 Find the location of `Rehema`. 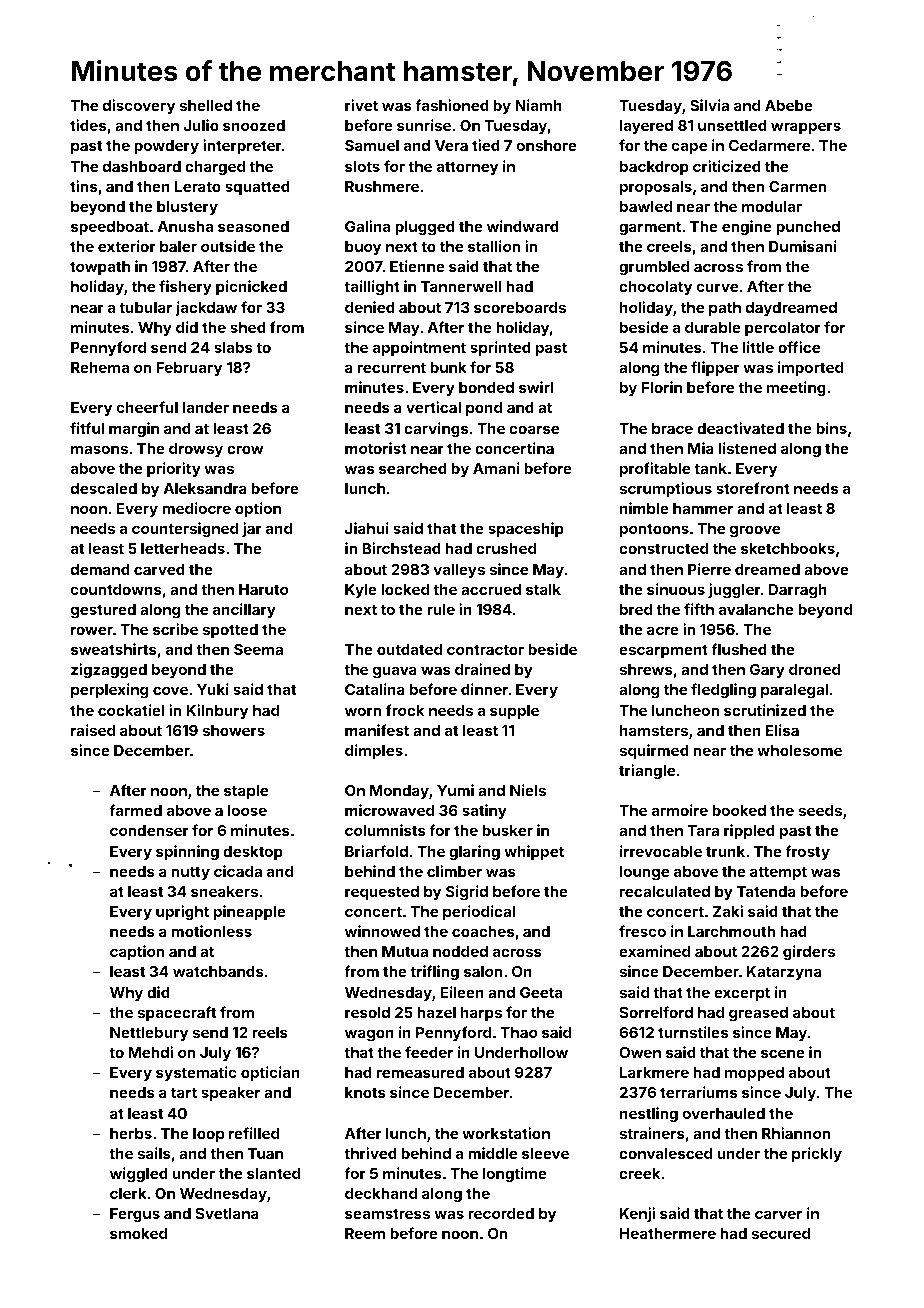

Rehema is located at coordinates (100, 367).
